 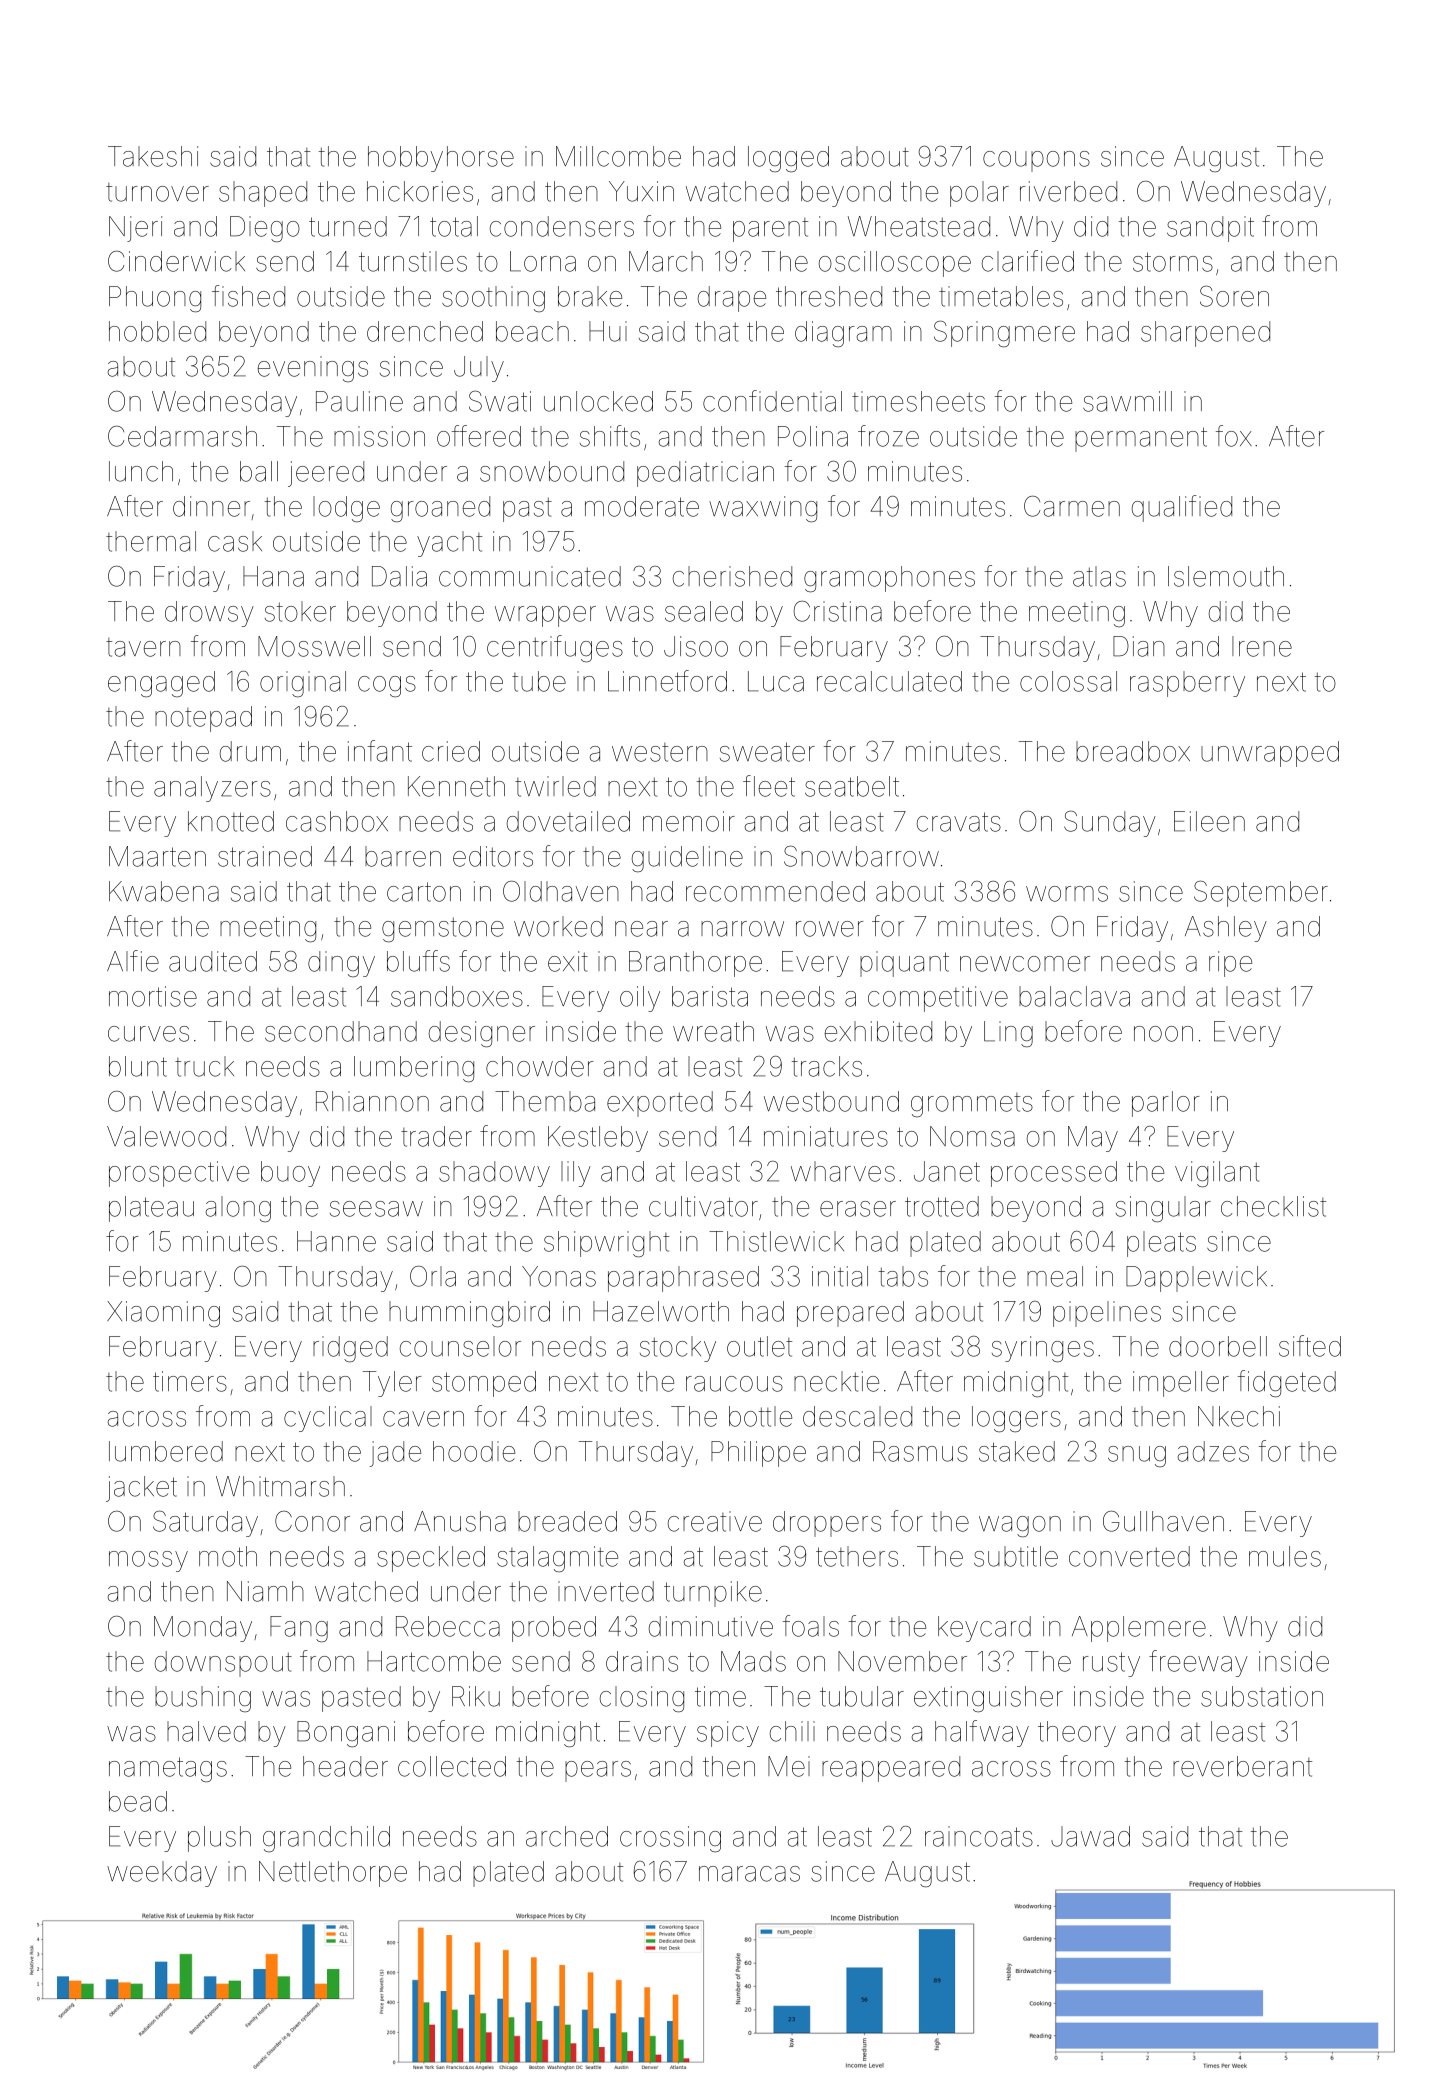 I want to click on coupons, so click(x=1036, y=161).
